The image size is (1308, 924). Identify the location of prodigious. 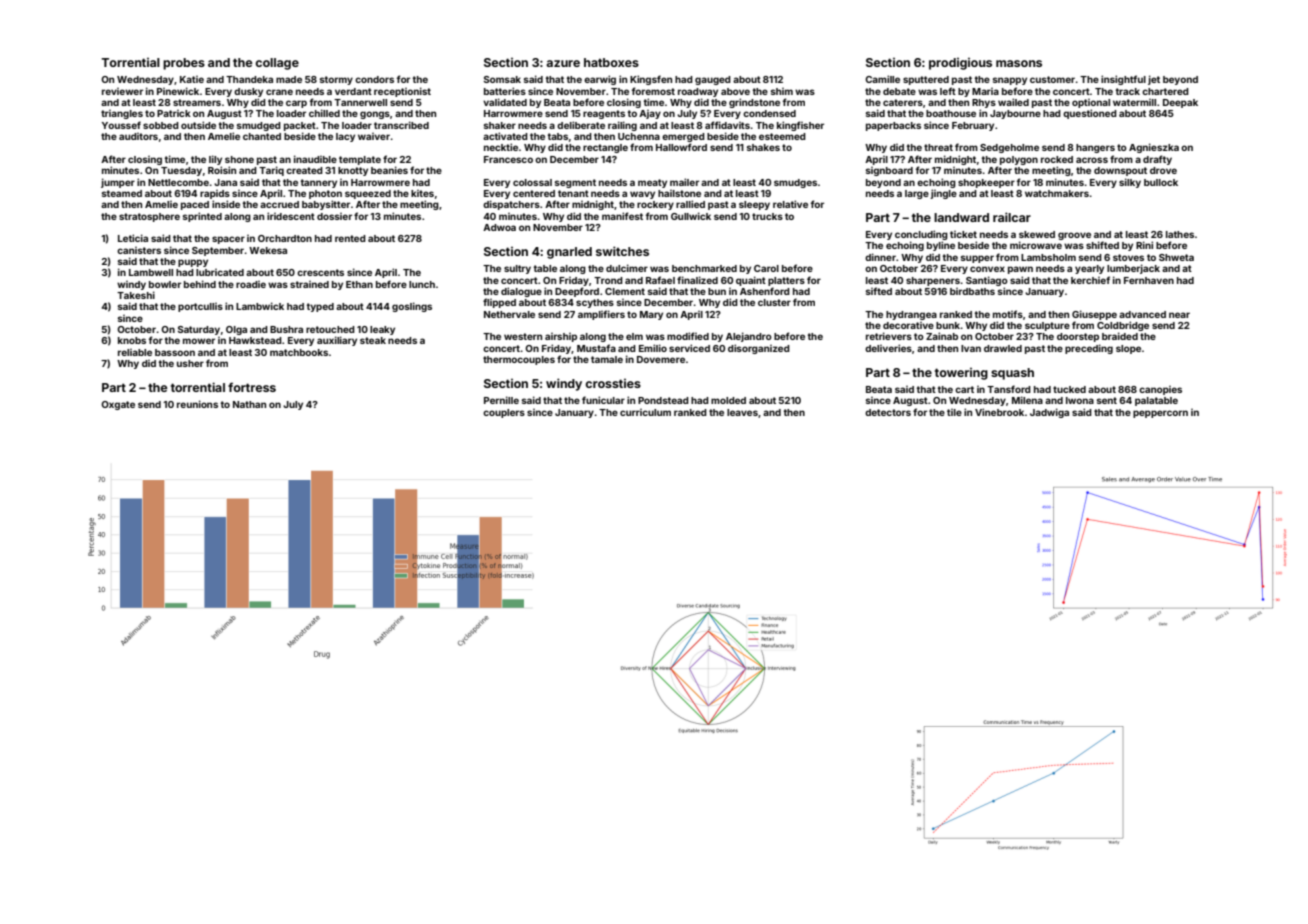
(960, 64).
